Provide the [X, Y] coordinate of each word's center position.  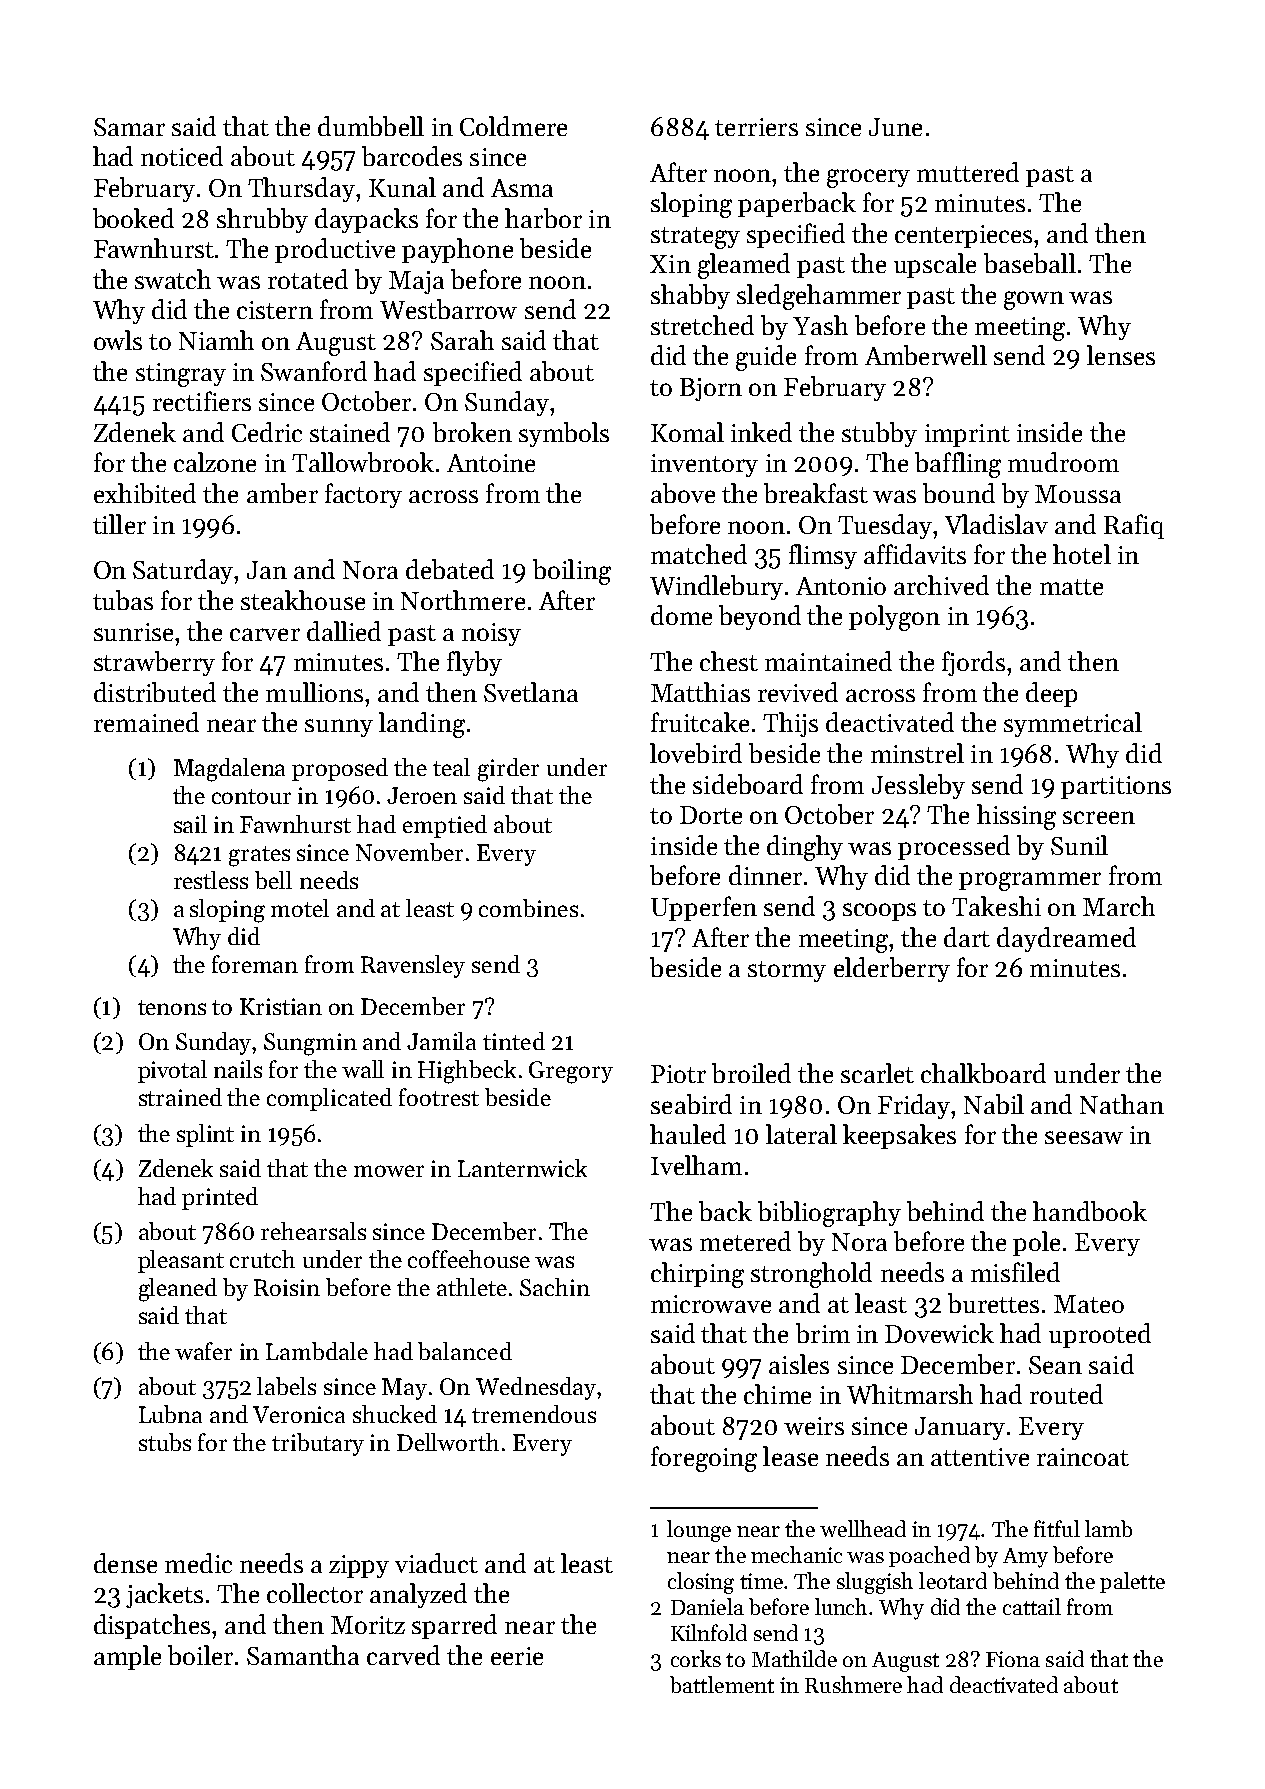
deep [1051, 694]
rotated [308, 279]
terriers [756, 127]
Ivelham [696, 1165]
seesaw [1084, 1137]
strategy [695, 238]
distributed [155, 692]
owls [118, 340]
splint [205, 1135]
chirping [697, 1275]
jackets [164, 1595]
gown [1034, 300]
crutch [262, 1259]
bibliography [829, 1214]
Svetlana [531, 692]
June [895, 127]
